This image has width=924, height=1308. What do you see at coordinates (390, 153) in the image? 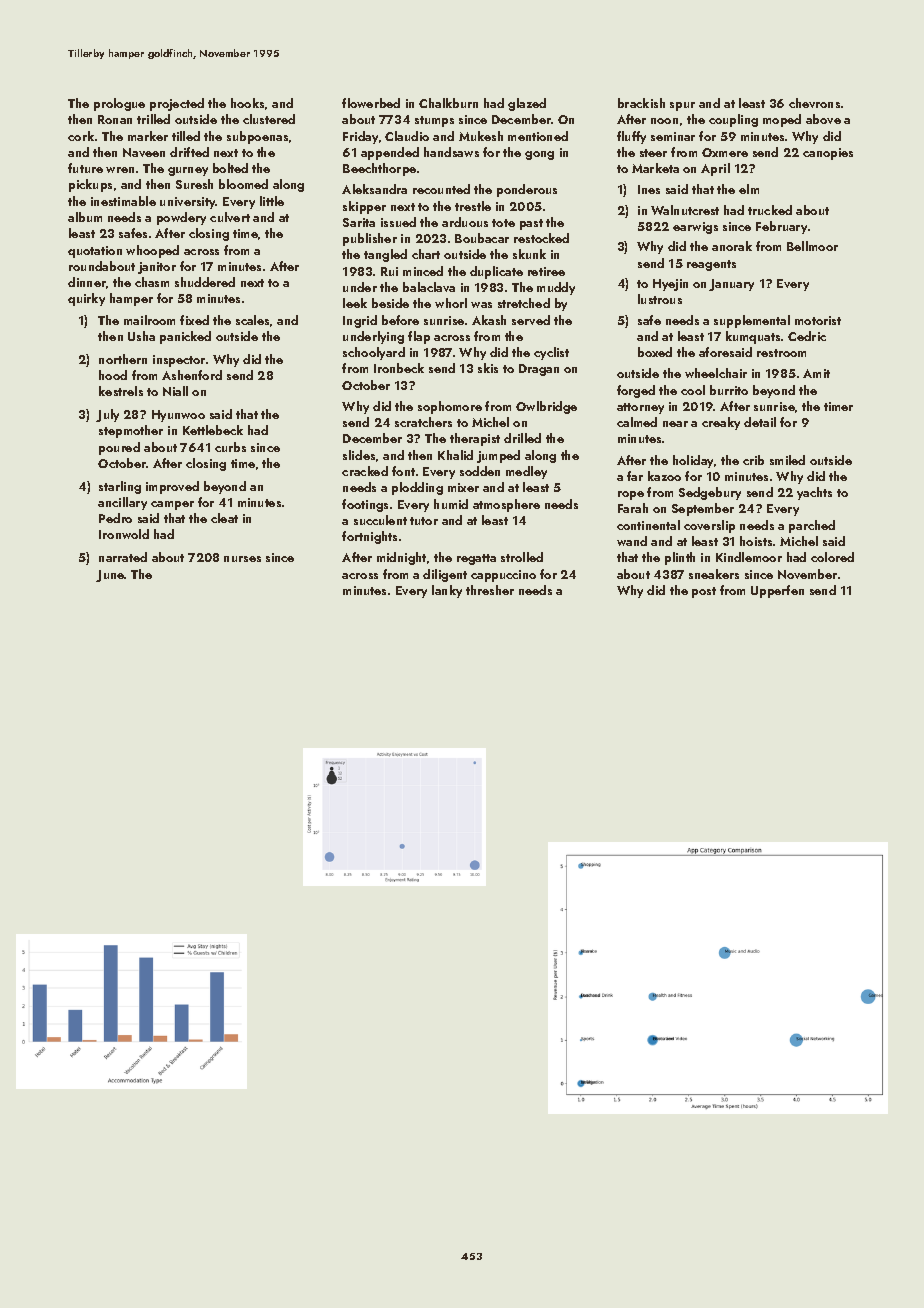
I see `appended` at bounding box center [390, 153].
